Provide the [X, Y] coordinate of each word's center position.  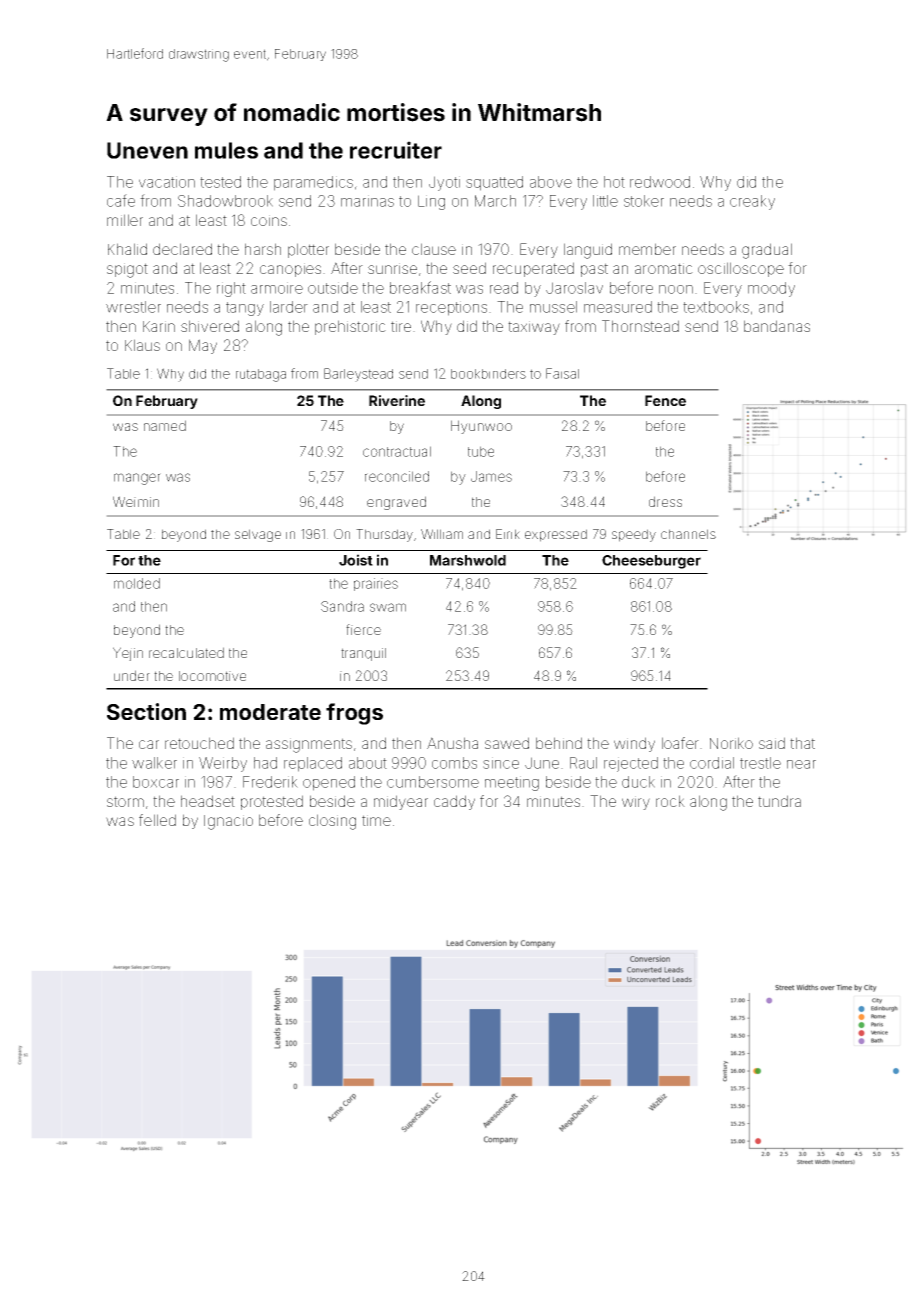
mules [226, 150]
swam [388, 607]
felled [157, 820]
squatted [494, 183]
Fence [665, 400]
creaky [752, 202]
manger [137, 479]
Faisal [562, 373]
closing [332, 822]
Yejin [128, 654]
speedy [634, 535]
